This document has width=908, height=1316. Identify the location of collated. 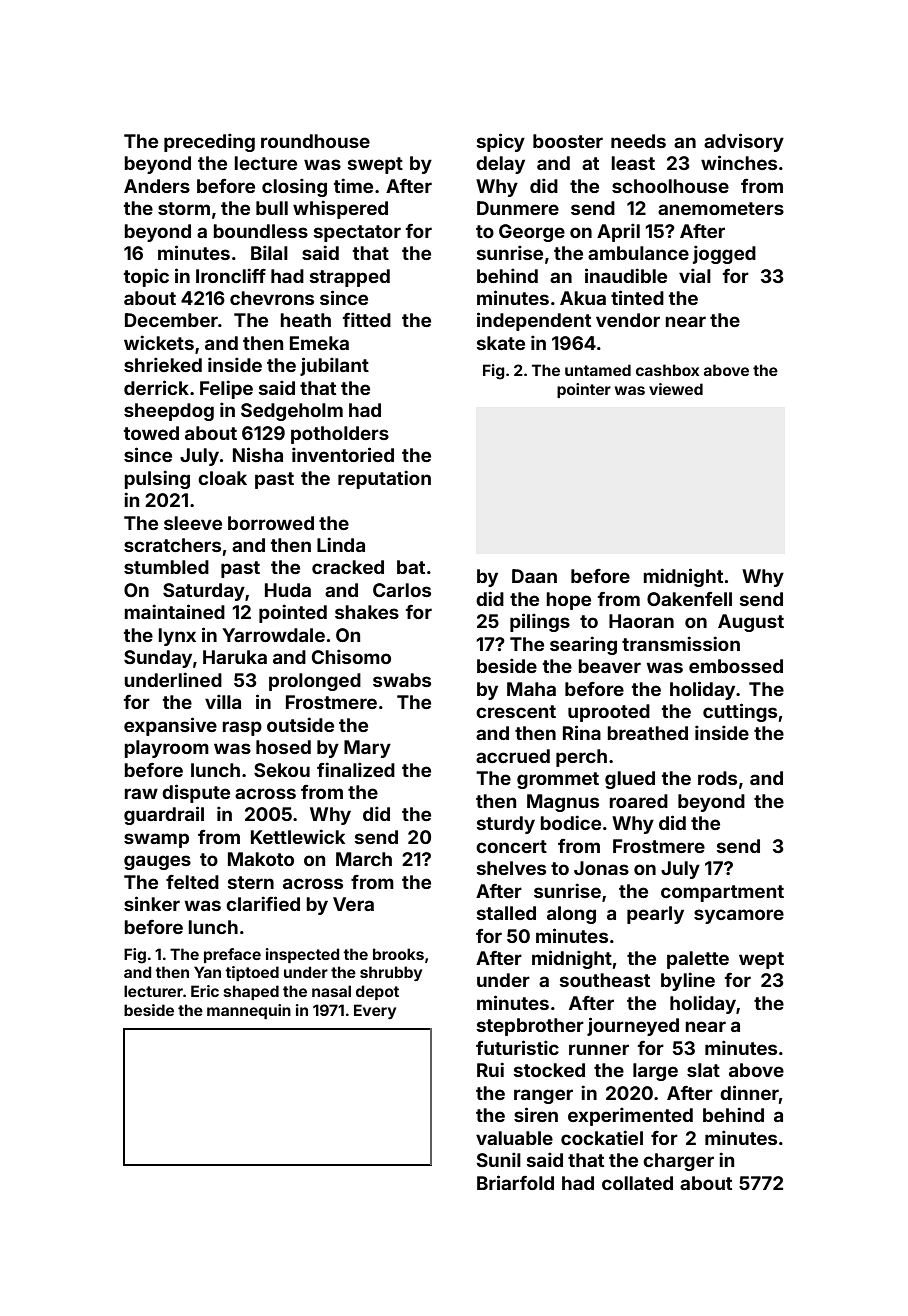
(637, 1183).
